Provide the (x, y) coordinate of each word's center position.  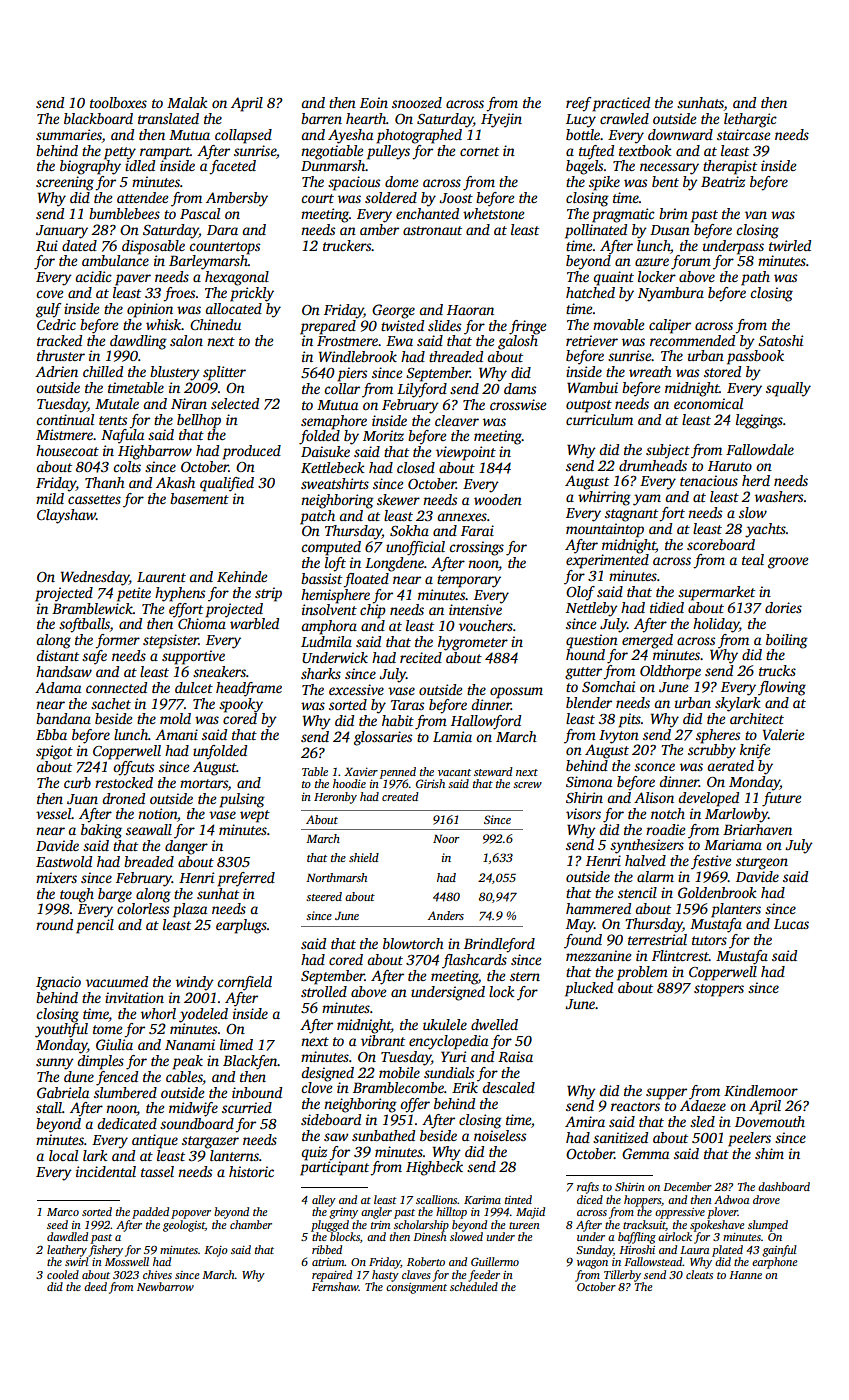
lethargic (750, 120)
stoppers (719, 990)
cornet (479, 151)
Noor (446, 838)
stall (49, 1107)
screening (65, 183)
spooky (241, 705)
